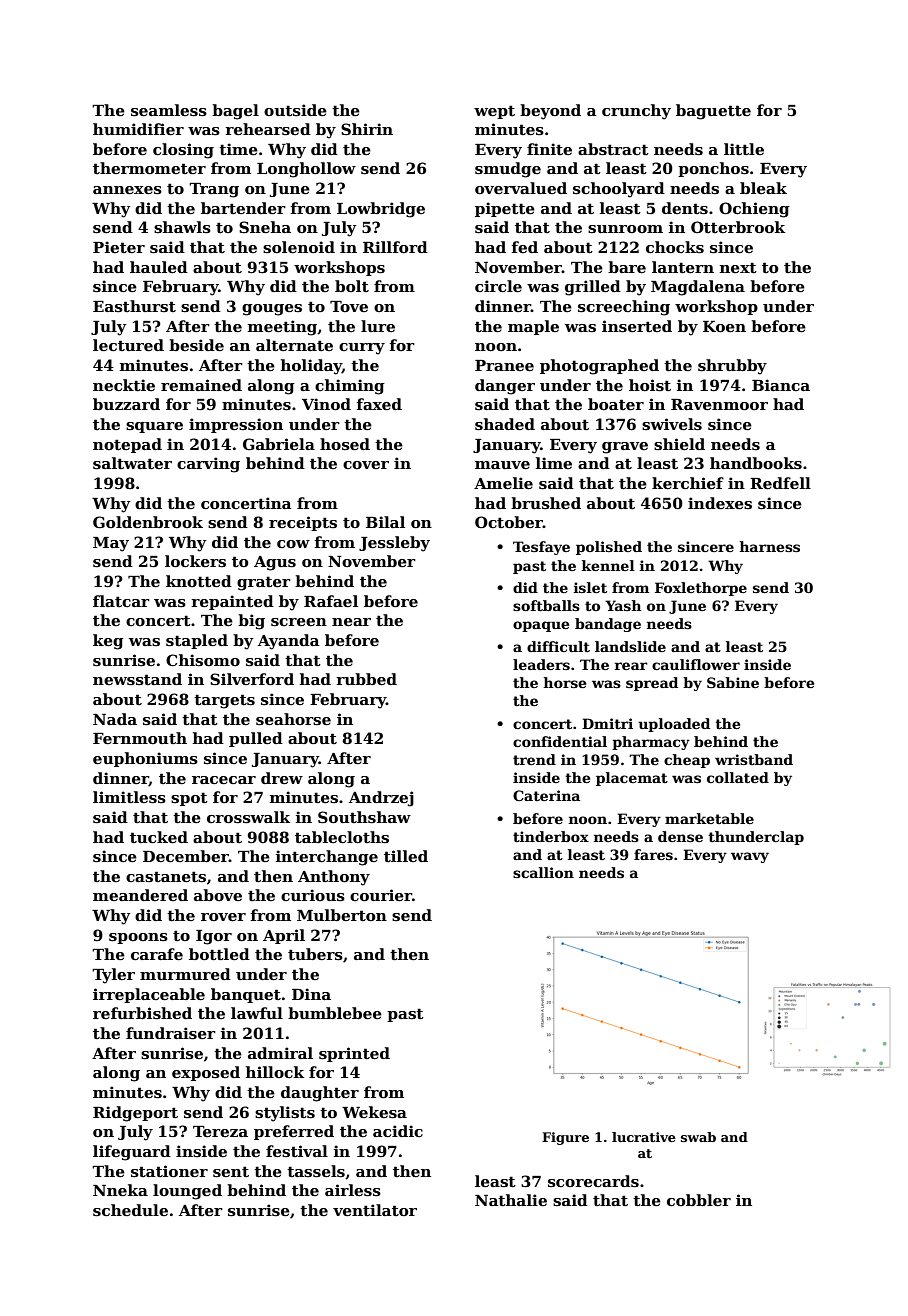  What do you see at coordinates (713, 169) in the document?
I see `ponchos` at bounding box center [713, 169].
